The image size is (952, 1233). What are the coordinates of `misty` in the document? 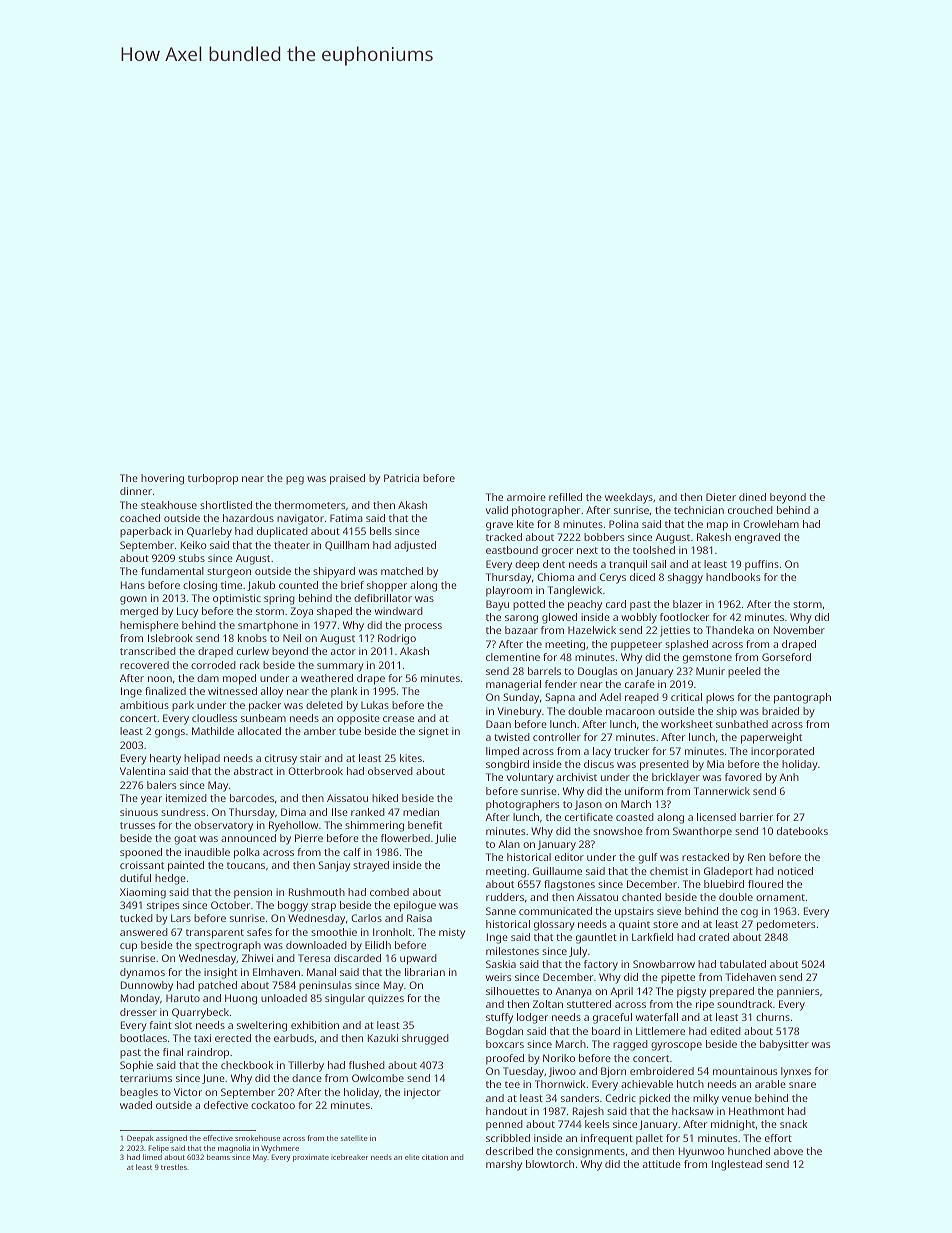 It's located at (452, 933).
